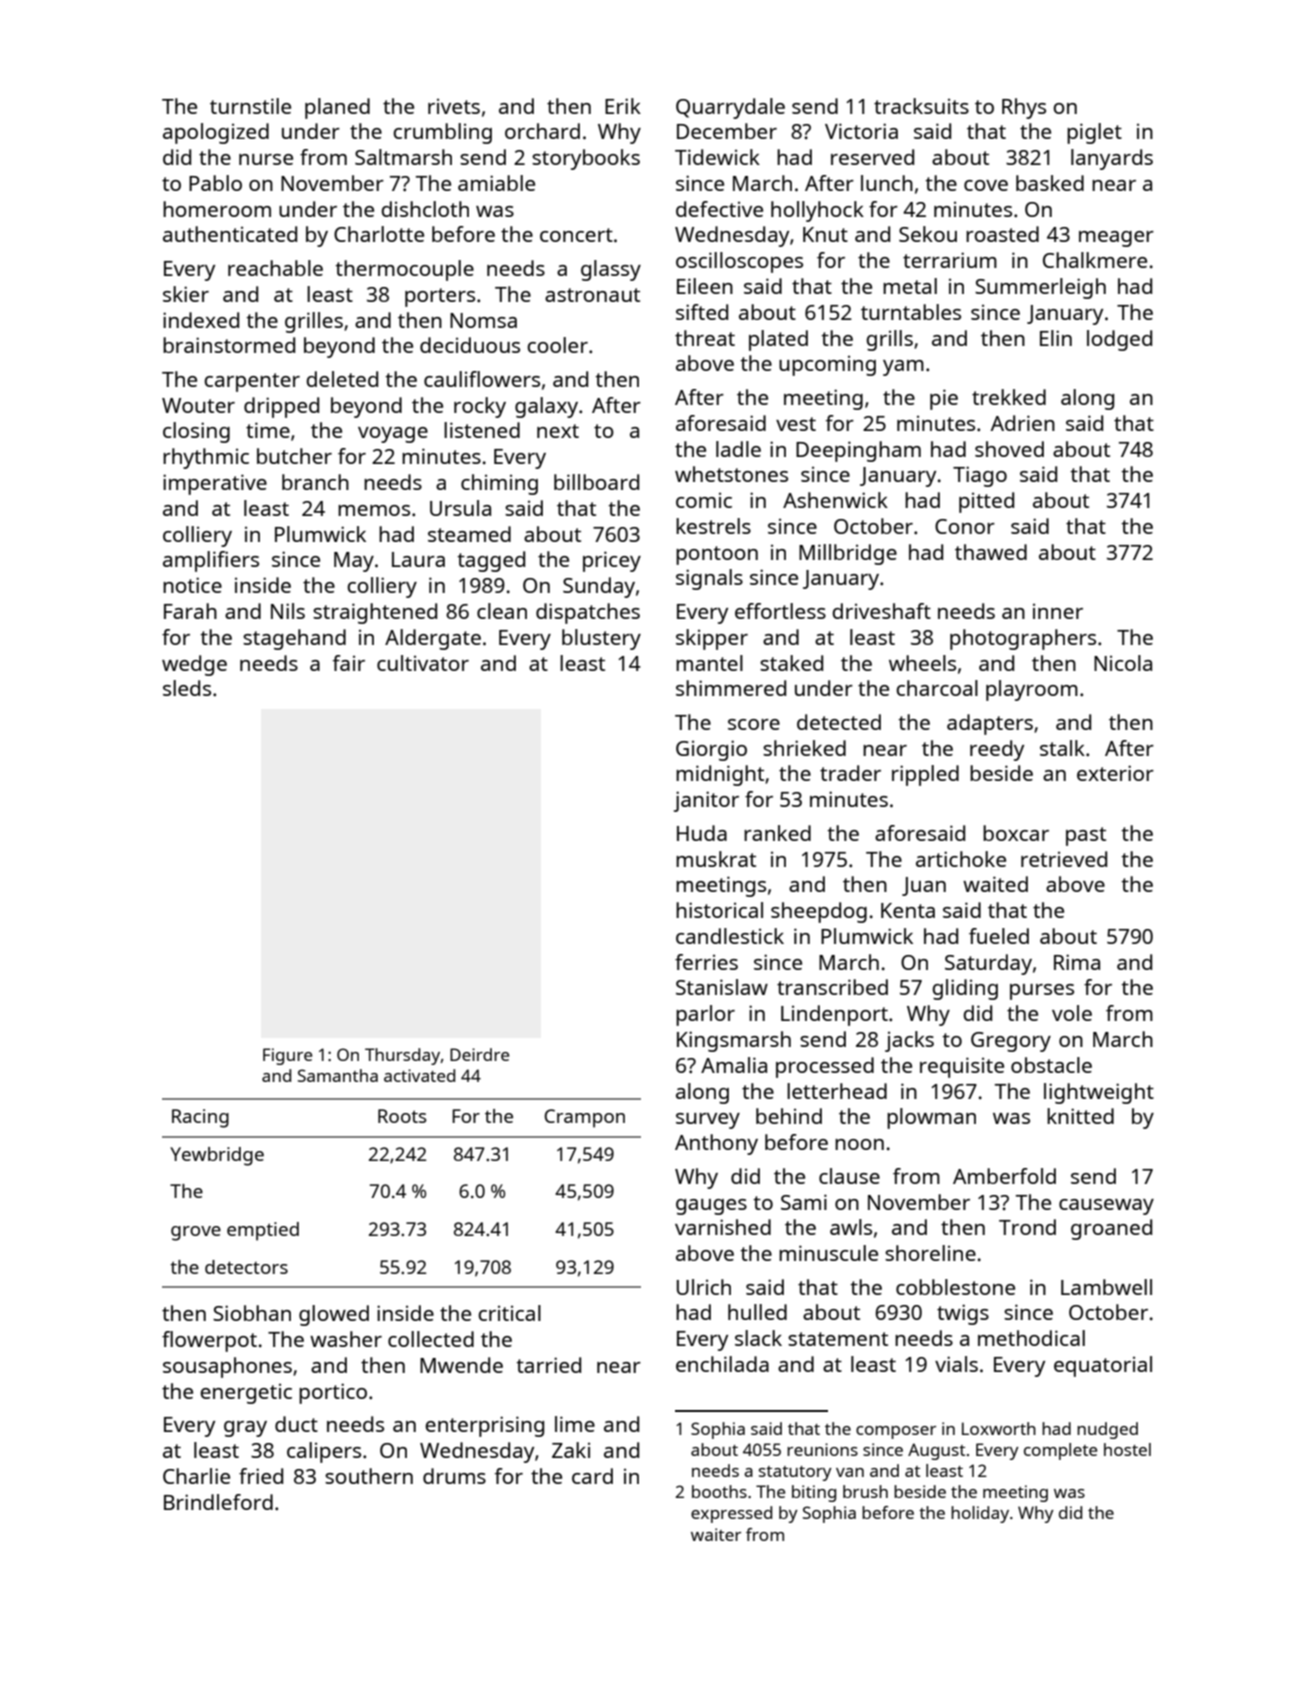  I want to click on orchard, so click(542, 131).
